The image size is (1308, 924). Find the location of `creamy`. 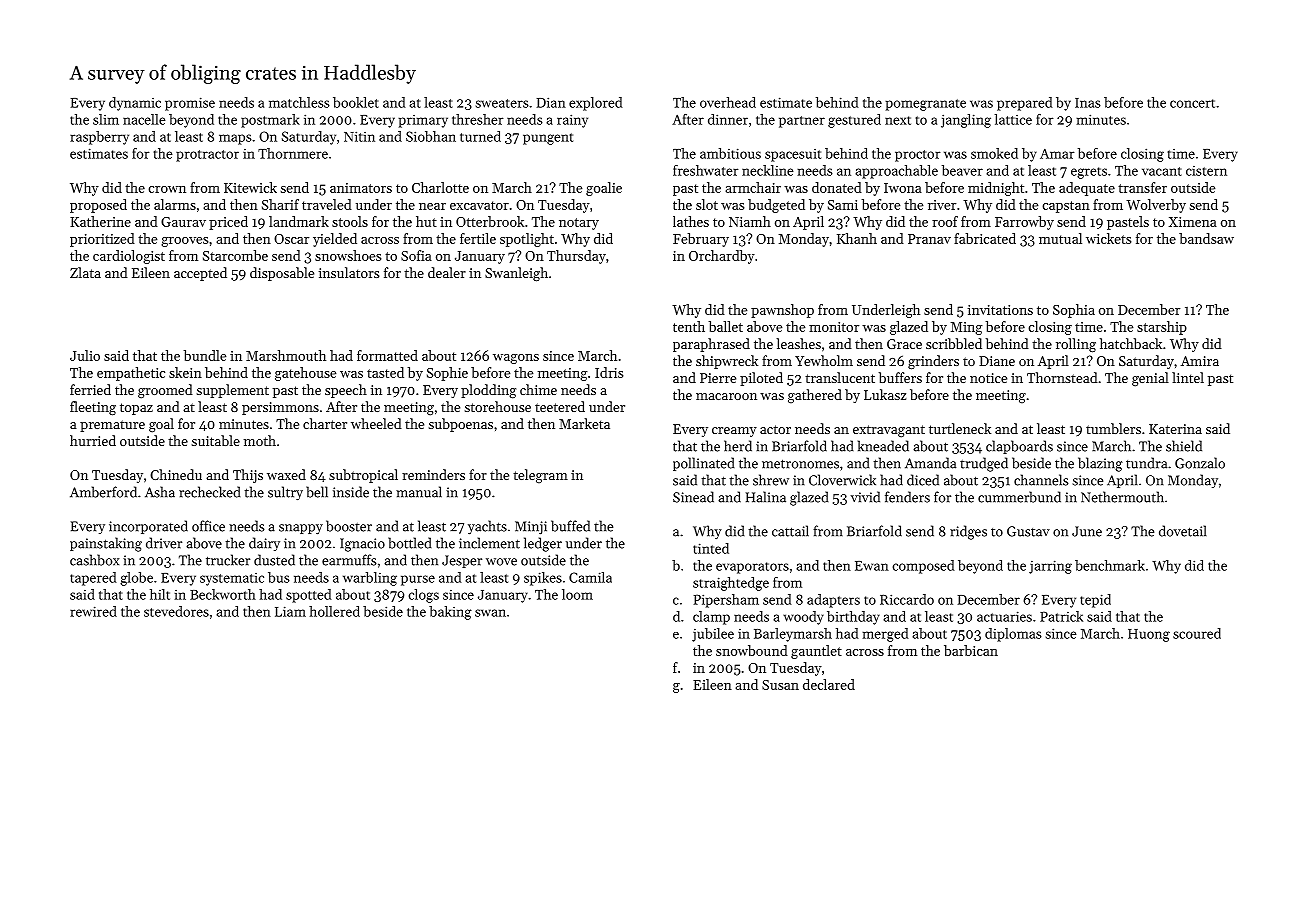

creamy is located at coordinates (734, 432).
